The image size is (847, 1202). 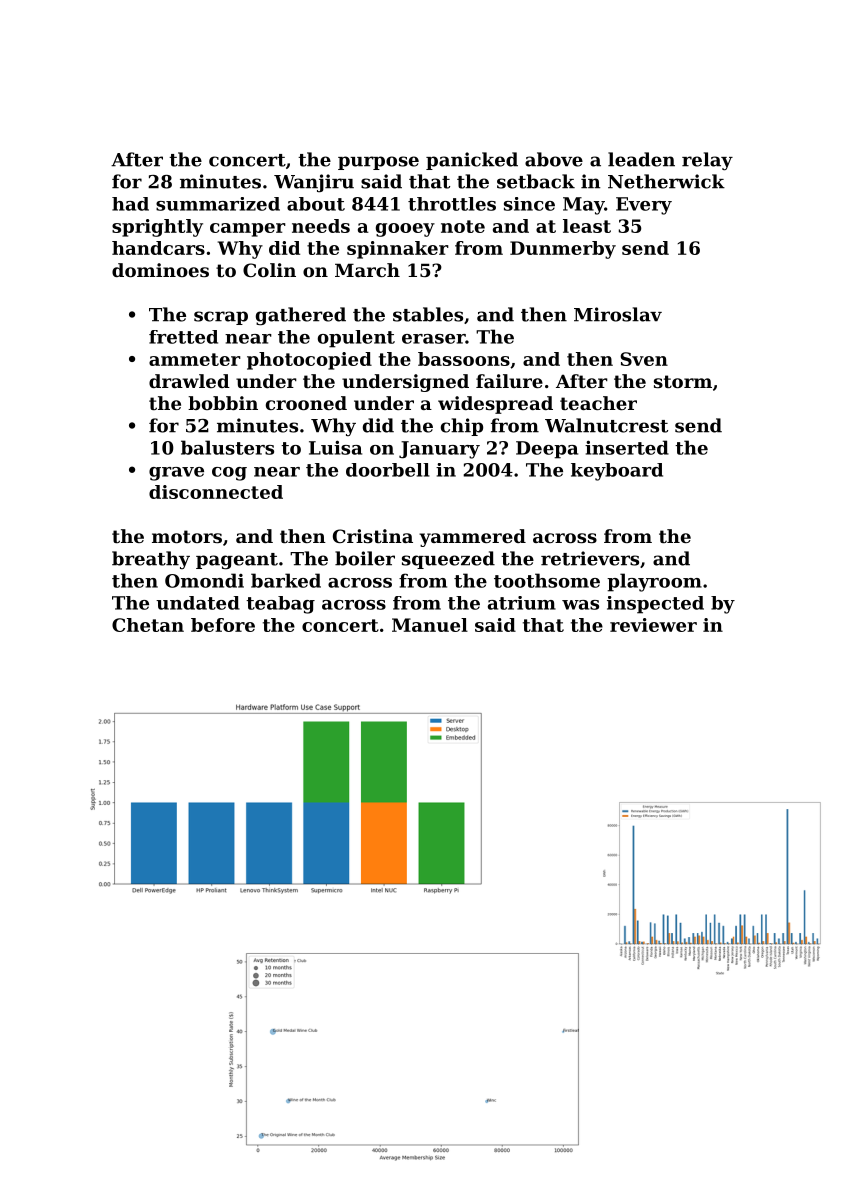 I want to click on Manuel, so click(x=430, y=625).
